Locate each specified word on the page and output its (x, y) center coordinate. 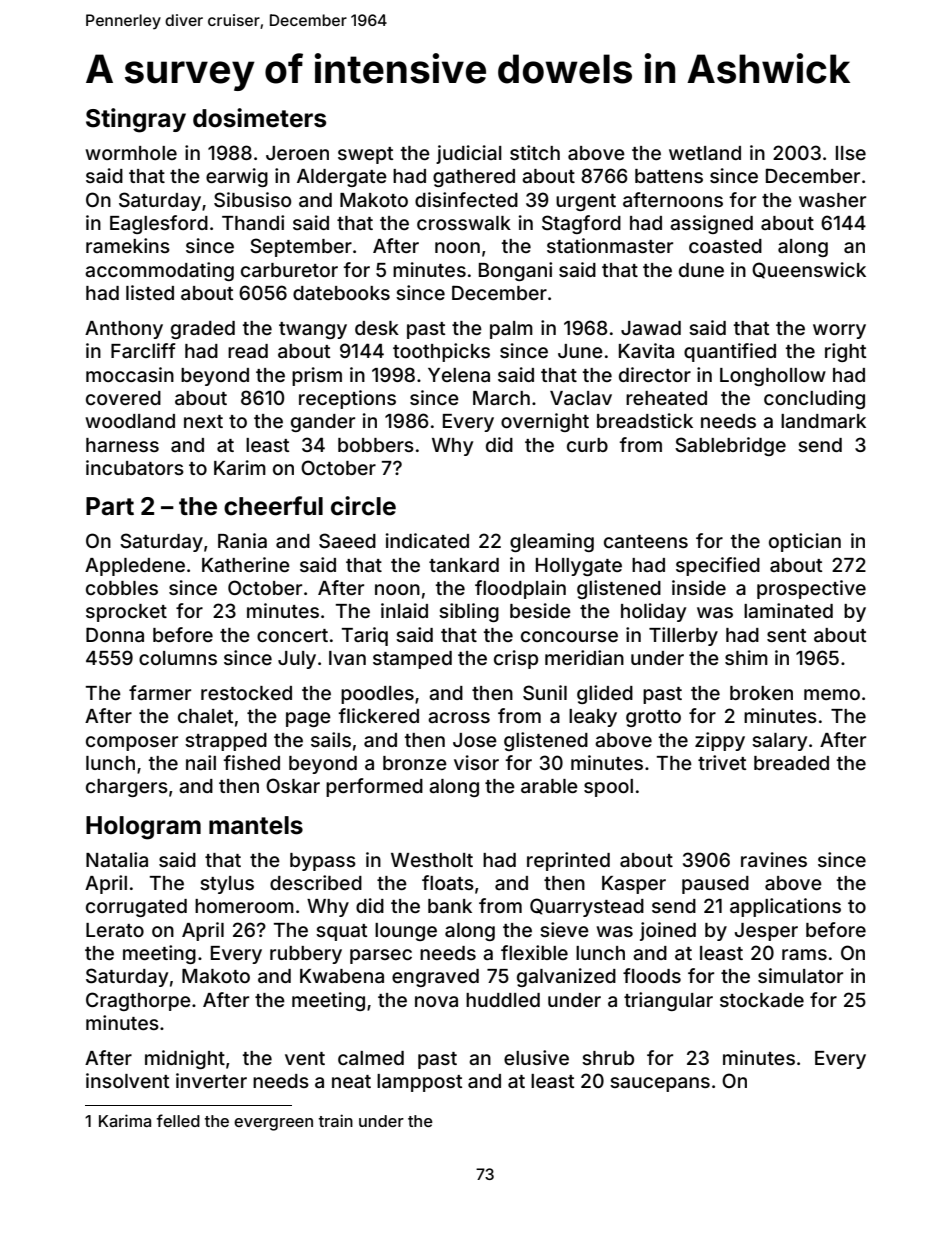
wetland (705, 153)
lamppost (419, 1083)
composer (132, 743)
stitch (535, 152)
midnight (185, 1059)
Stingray (136, 120)
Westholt (432, 860)
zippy (720, 741)
